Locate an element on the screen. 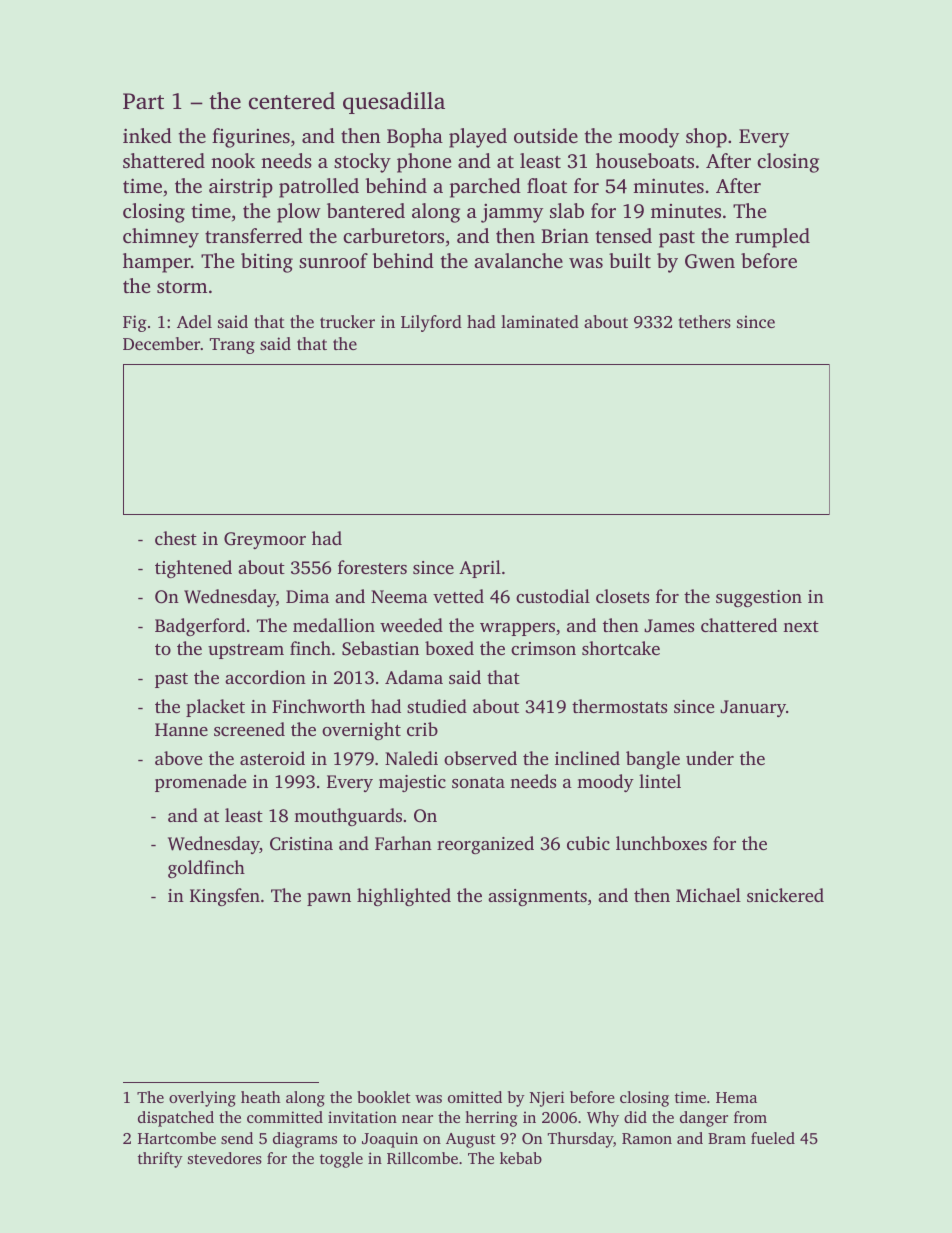 Image resolution: width=952 pixels, height=1233 pixels. Trang is located at coordinates (232, 346).
